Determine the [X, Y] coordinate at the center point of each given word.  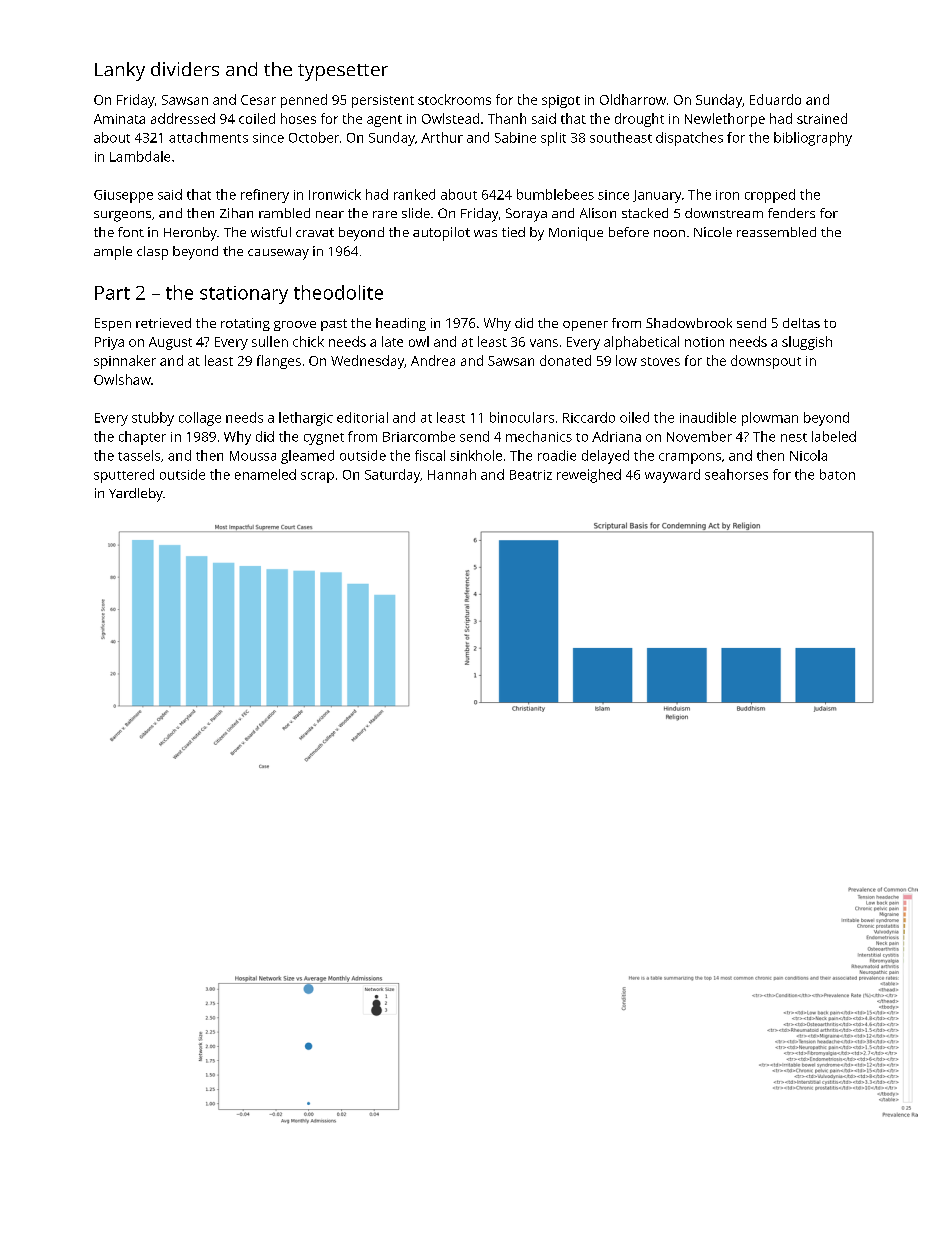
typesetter [343, 72]
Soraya [526, 215]
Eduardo [775, 99]
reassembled [776, 232]
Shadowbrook [689, 323]
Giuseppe [123, 196]
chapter [142, 438]
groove [295, 326]
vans [544, 343]
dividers [185, 69]
